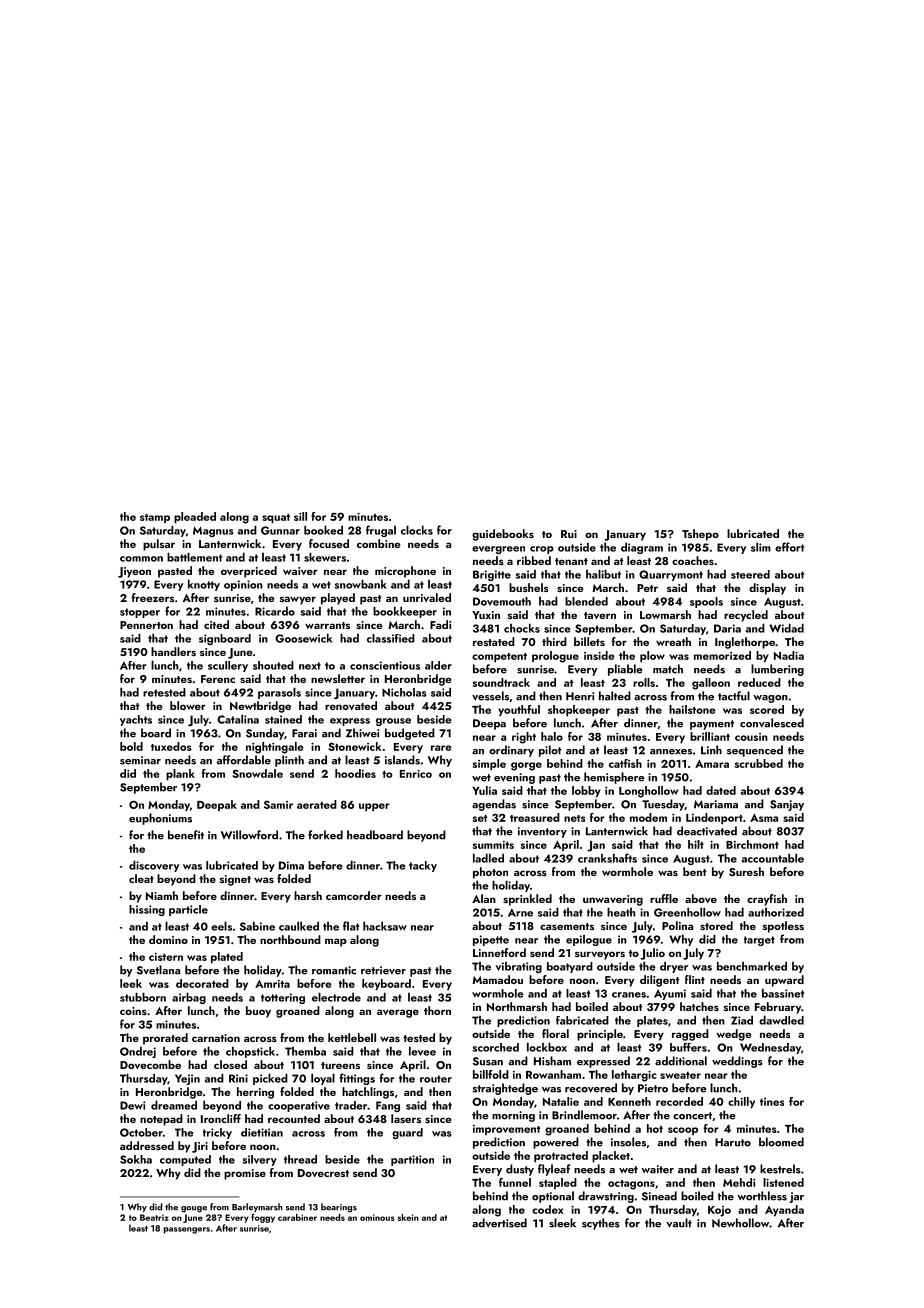 The width and height of the screenshot is (924, 1308). What do you see at coordinates (784, 981) in the screenshot?
I see `upward` at bounding box center [784, 981].
